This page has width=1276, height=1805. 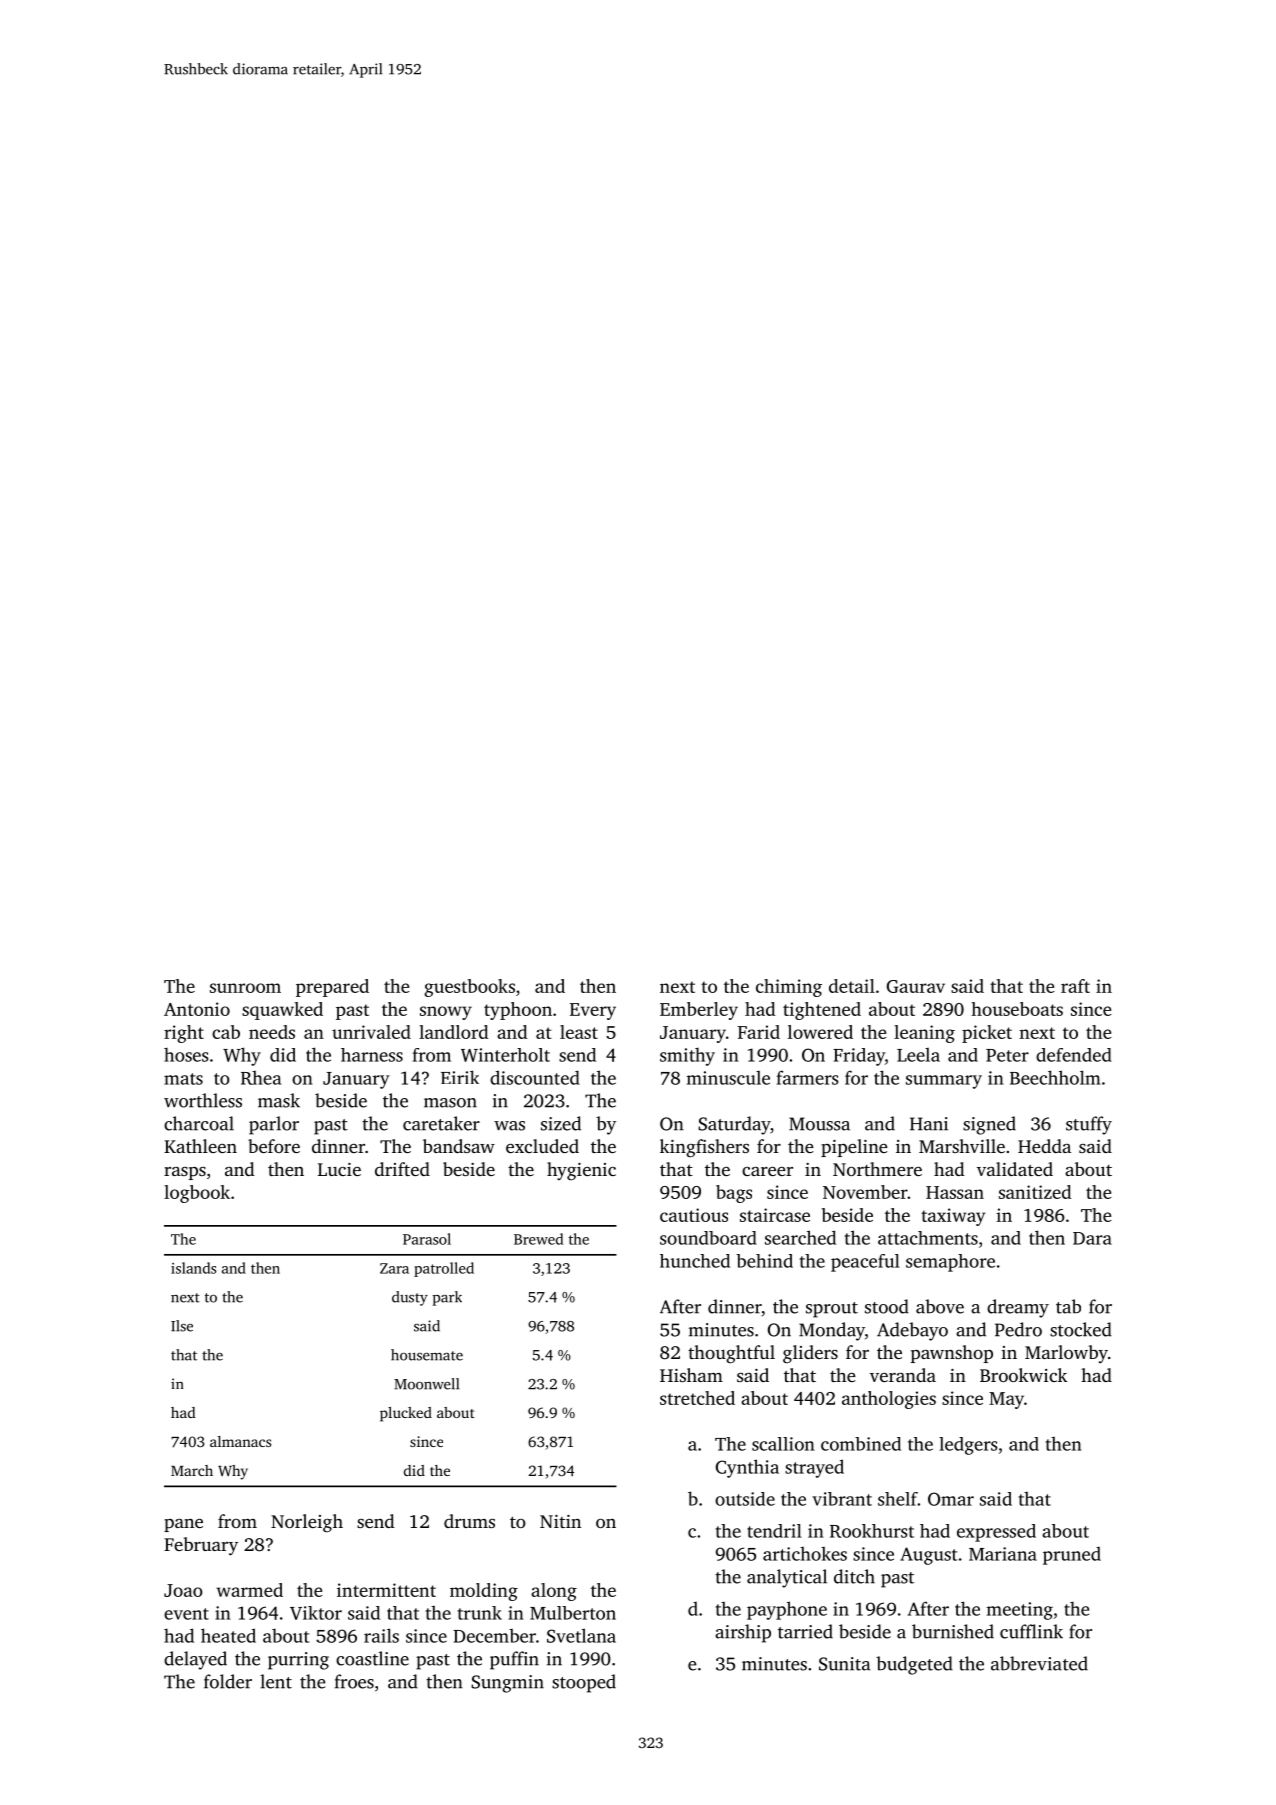 What do you see at coordinates (924, 1034) in the page?
I see `leaning` at bounding box center [924, 1034].
